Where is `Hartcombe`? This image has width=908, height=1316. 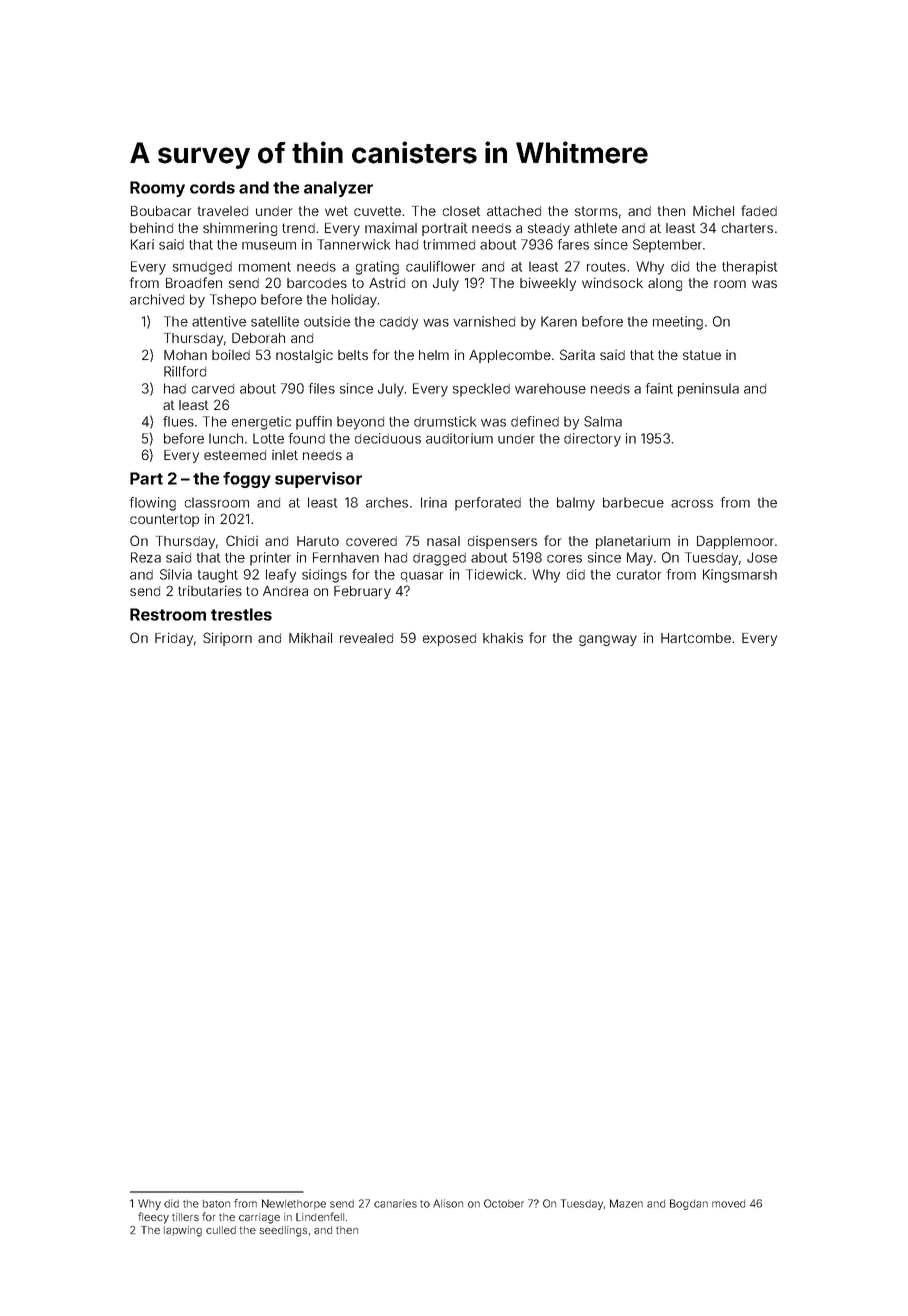
Hartcombe is located at coordinates (696, 638).
